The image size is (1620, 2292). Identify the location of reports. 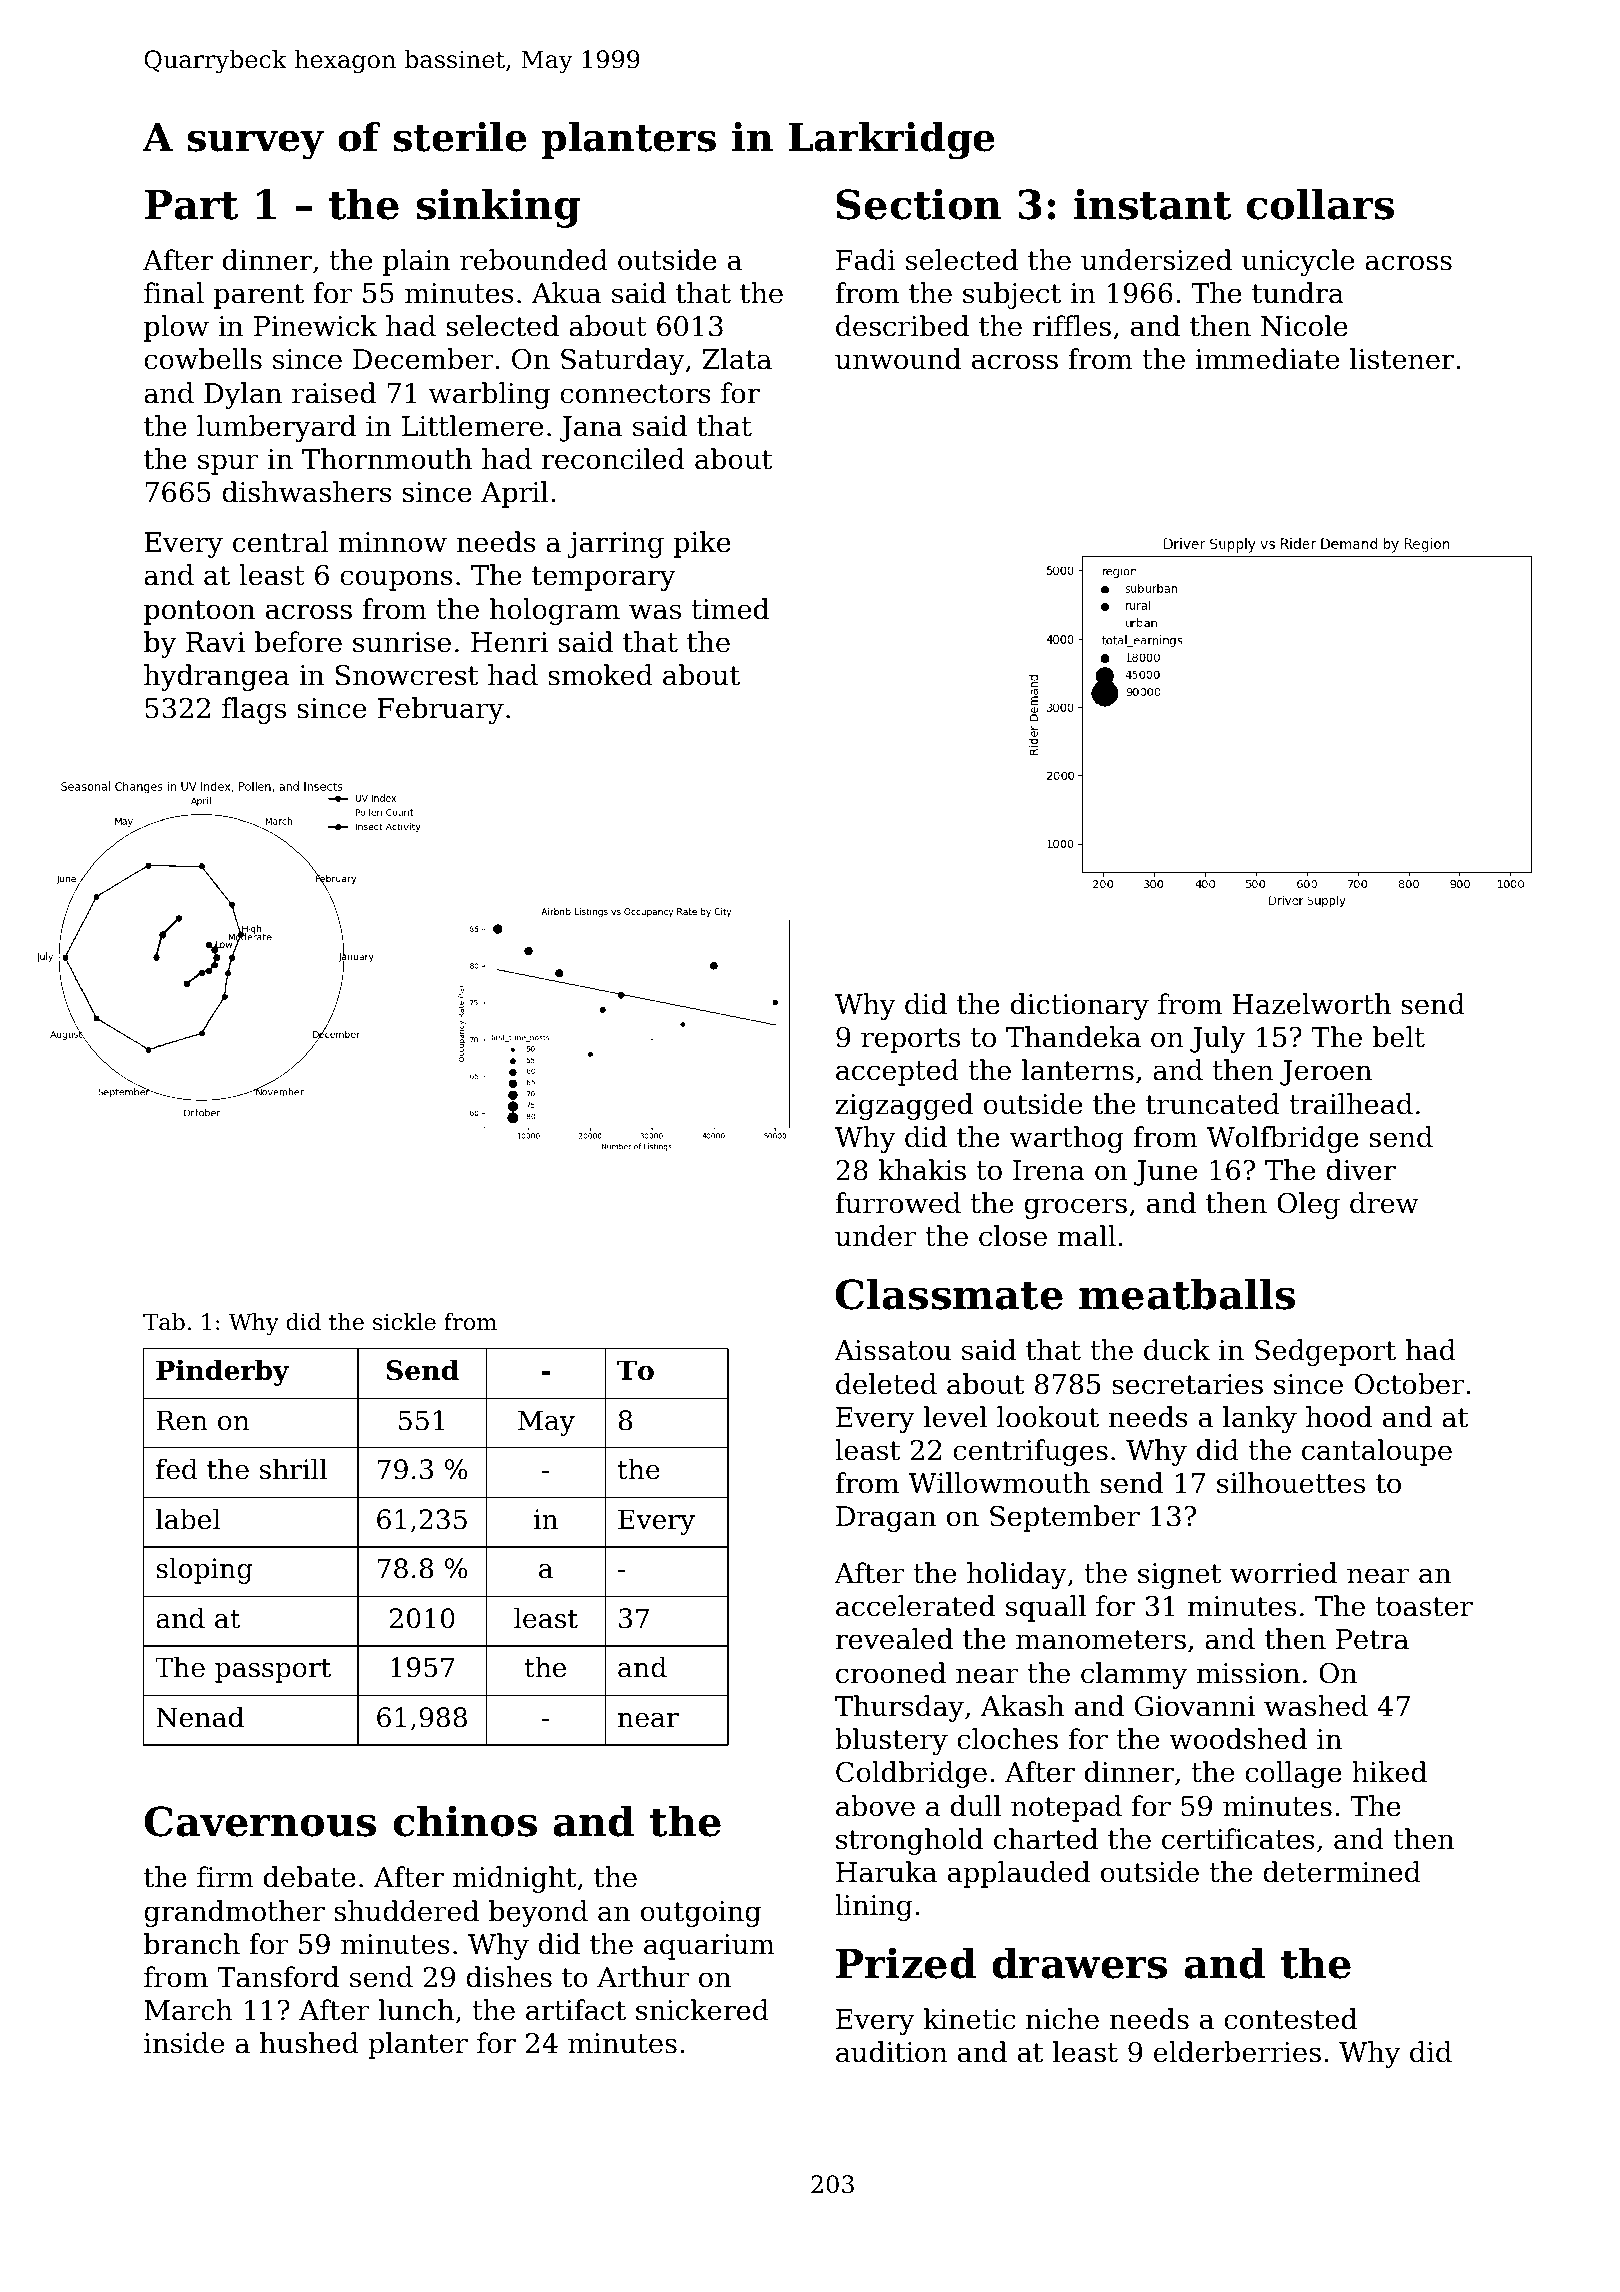
(910, 1040).
